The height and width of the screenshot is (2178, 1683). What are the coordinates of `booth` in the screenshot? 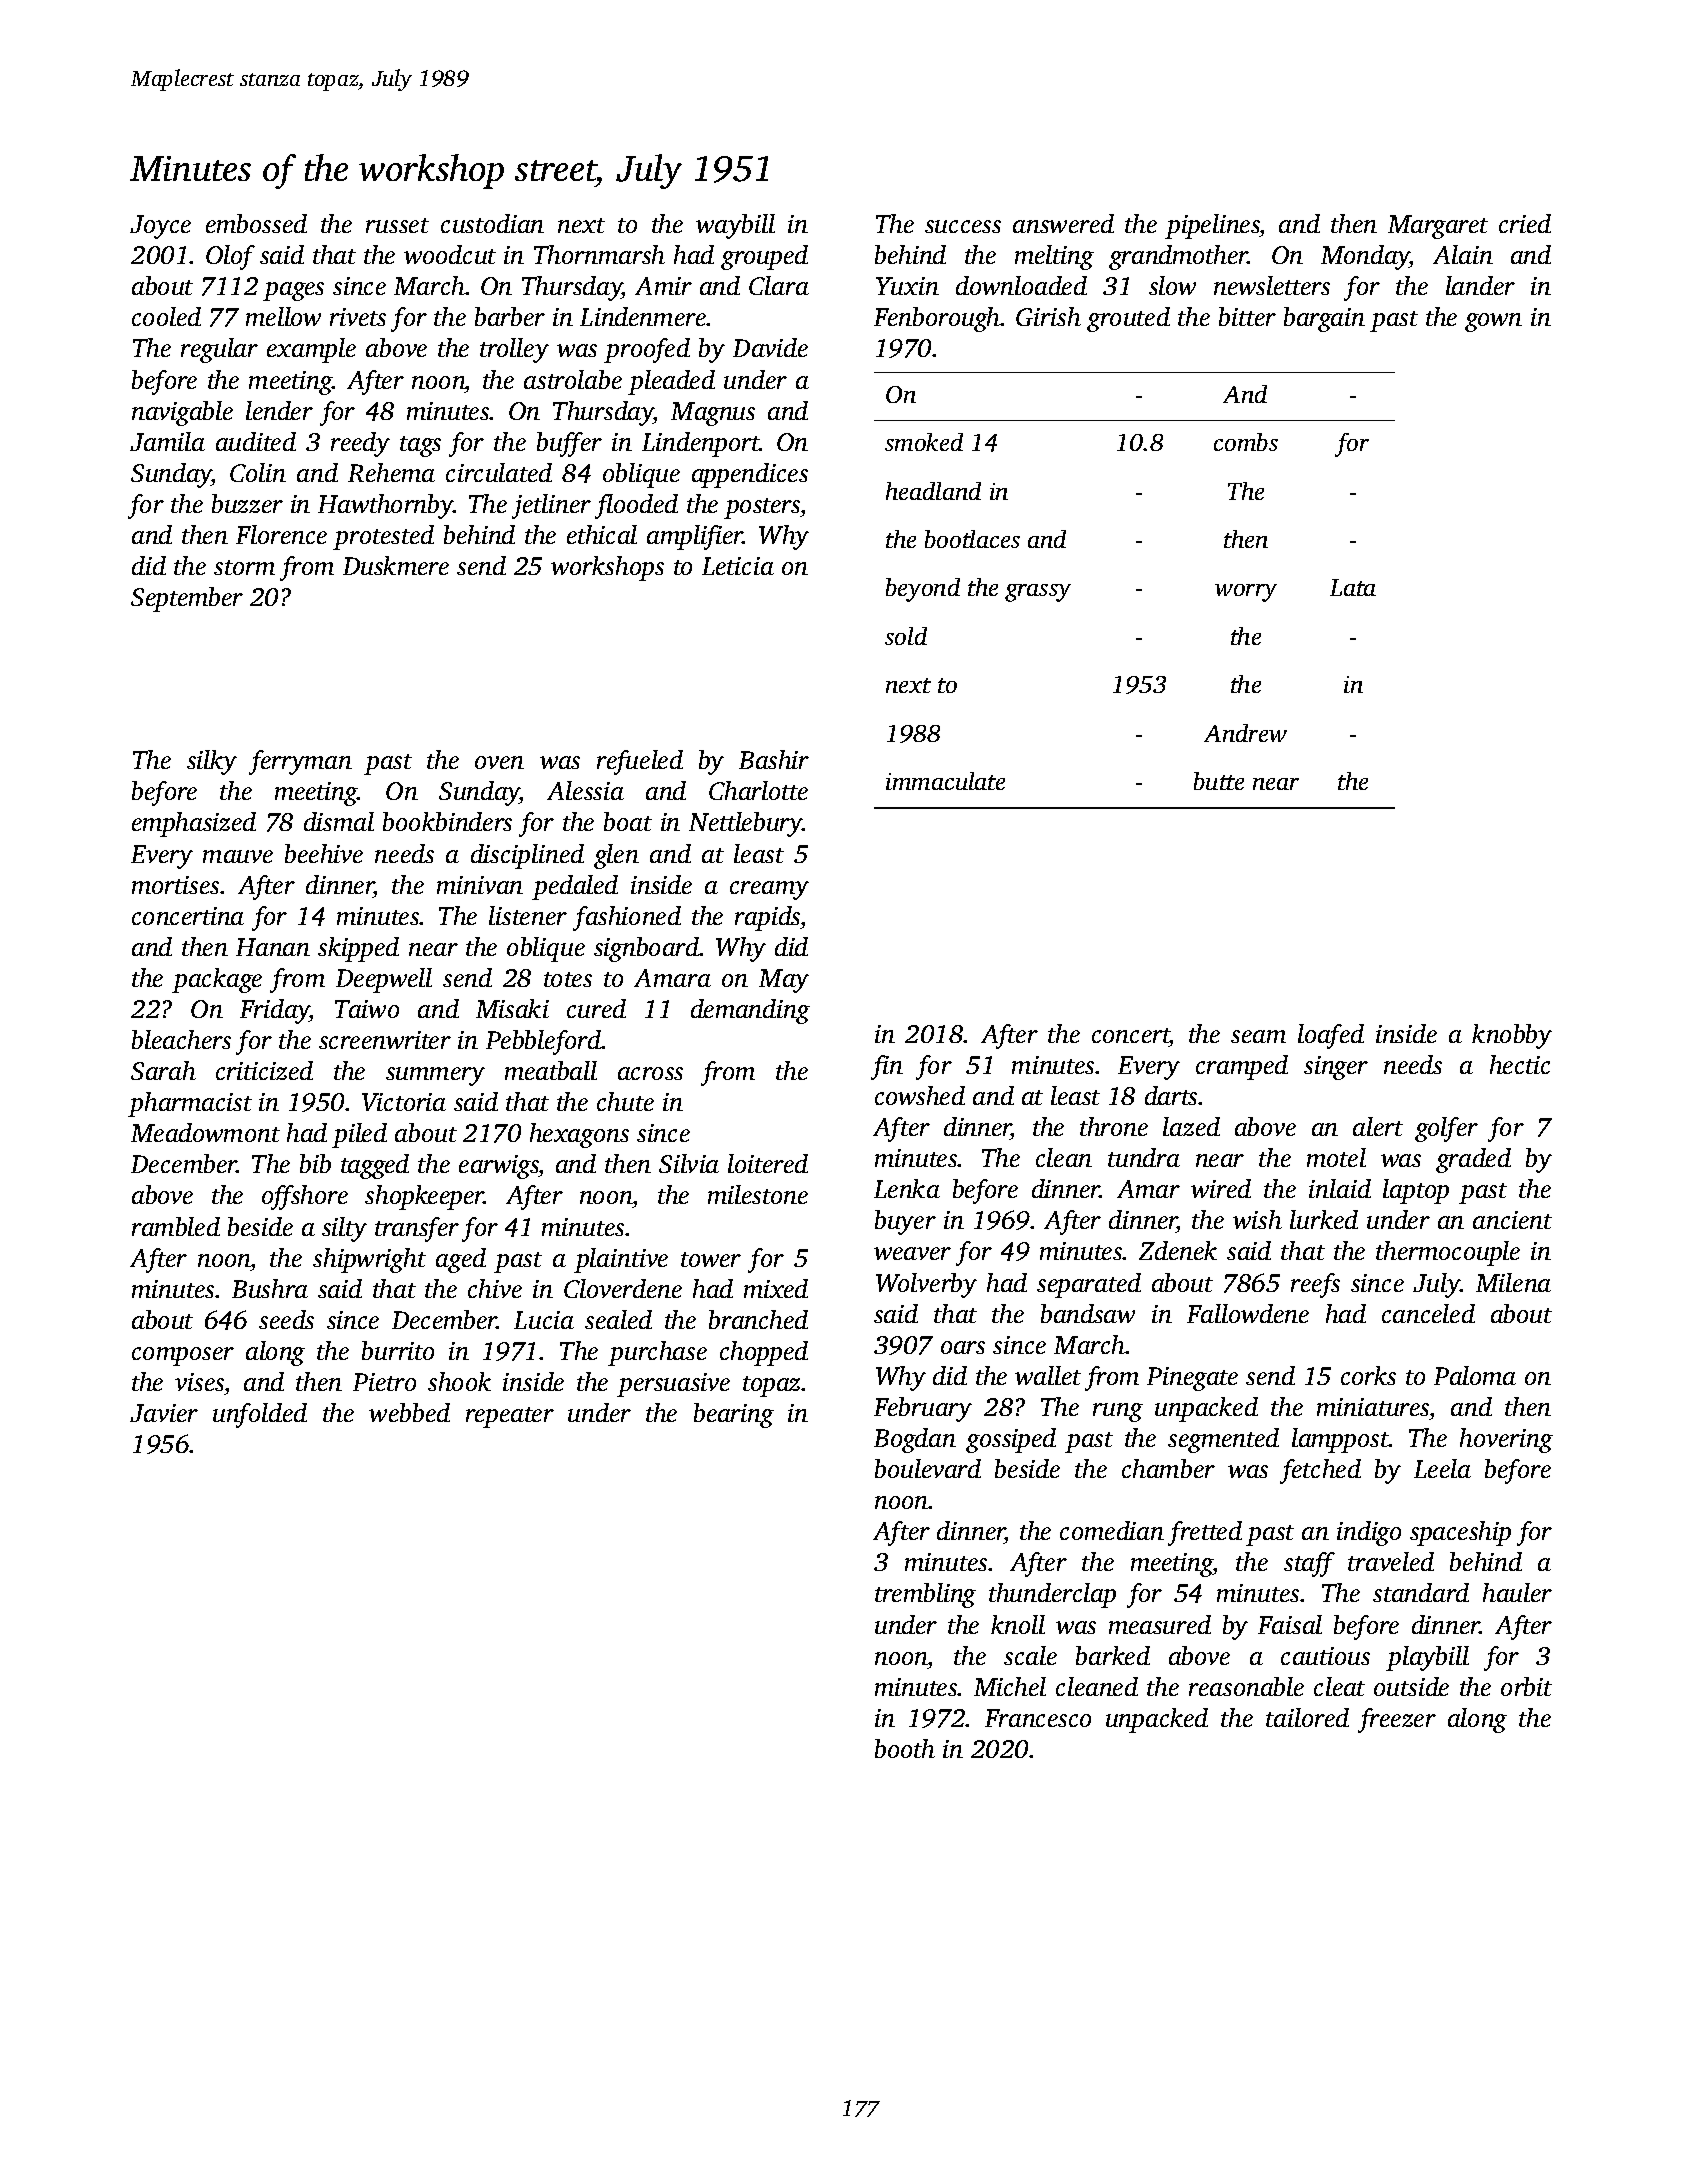 It's located at (905, 1748).
